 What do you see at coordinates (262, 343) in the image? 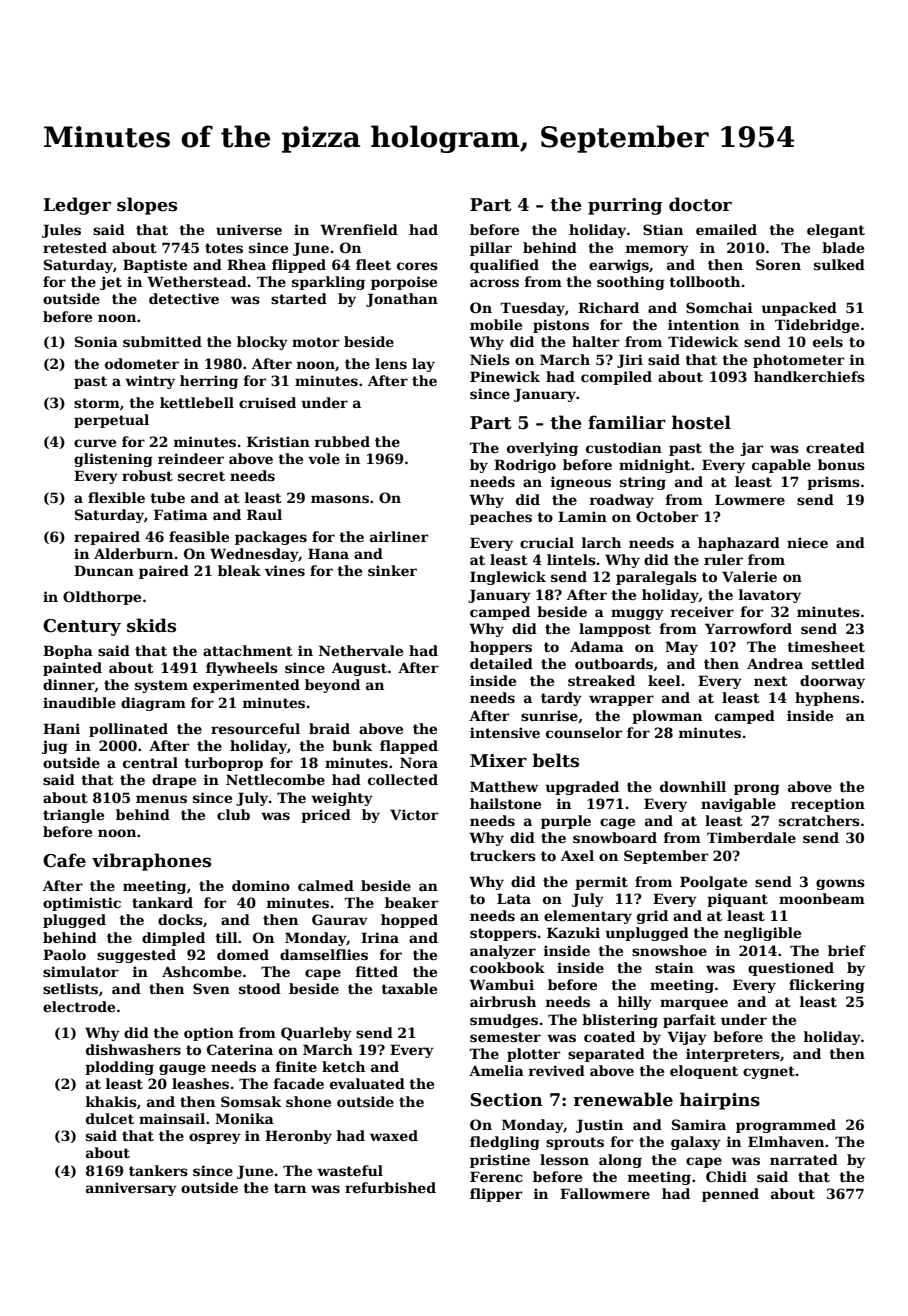
I see `blocky` at bounding box center [262, 343].
